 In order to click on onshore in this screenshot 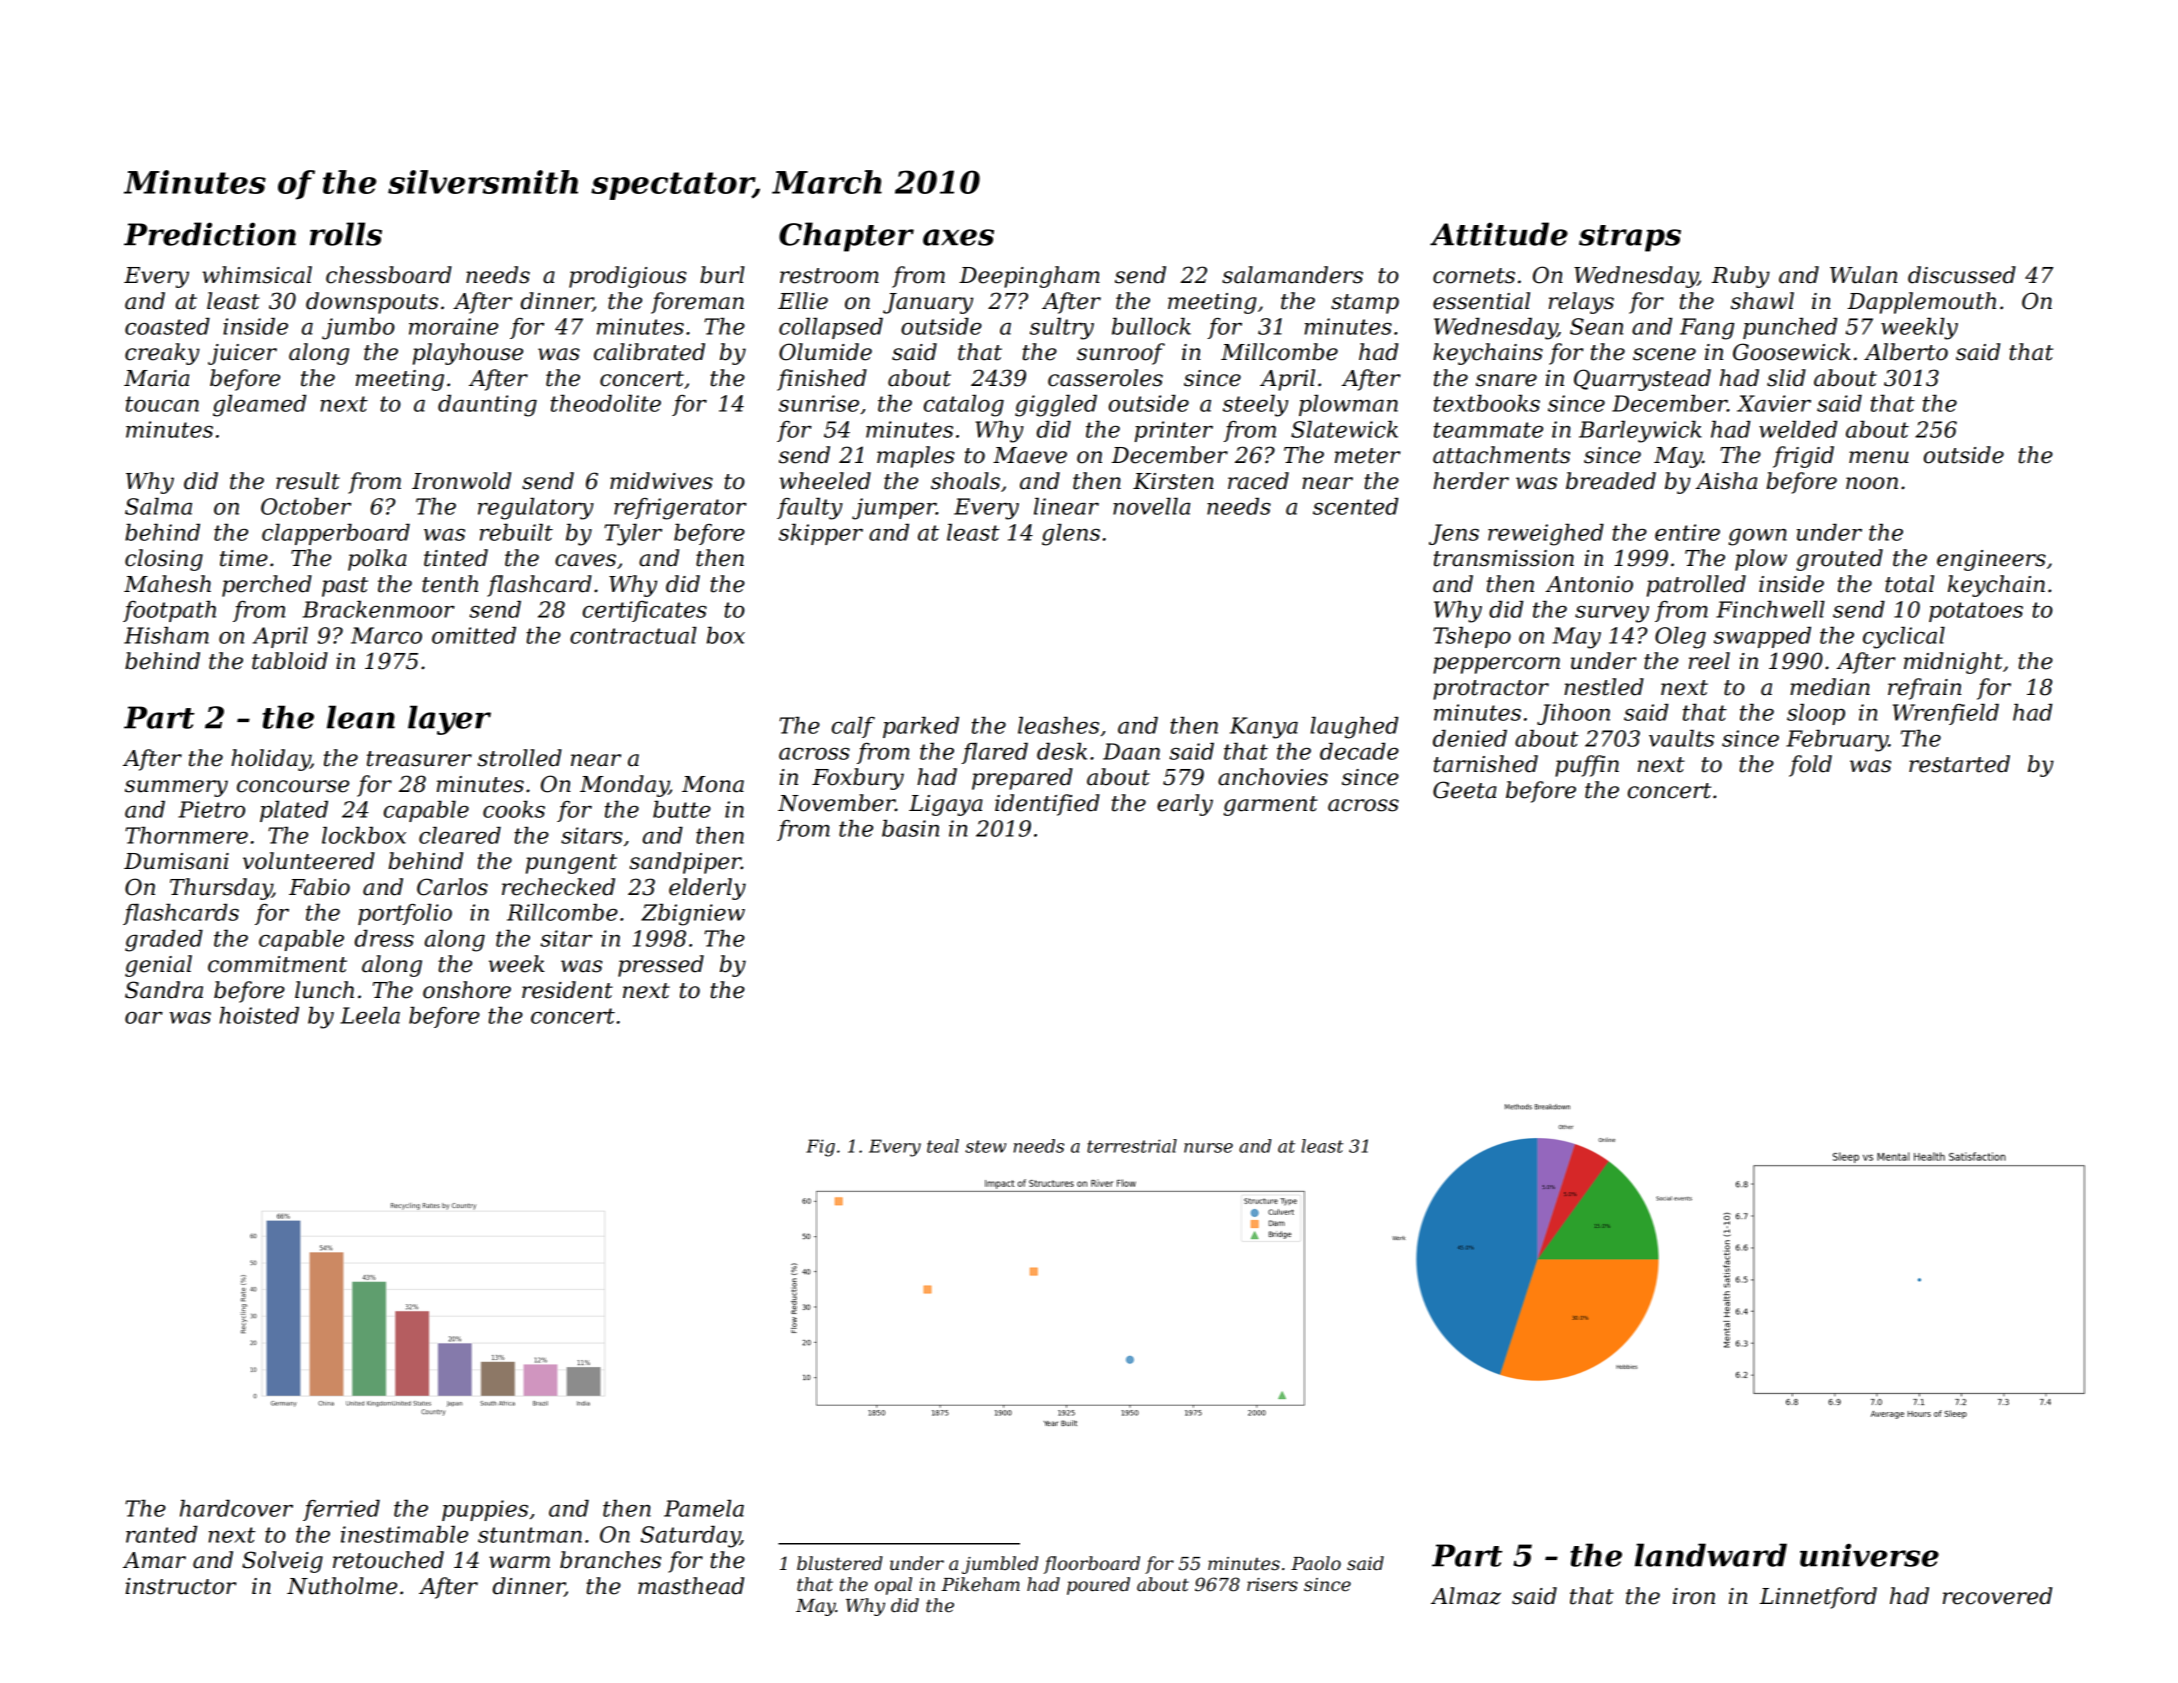, I will do `click(467, 990)`.
